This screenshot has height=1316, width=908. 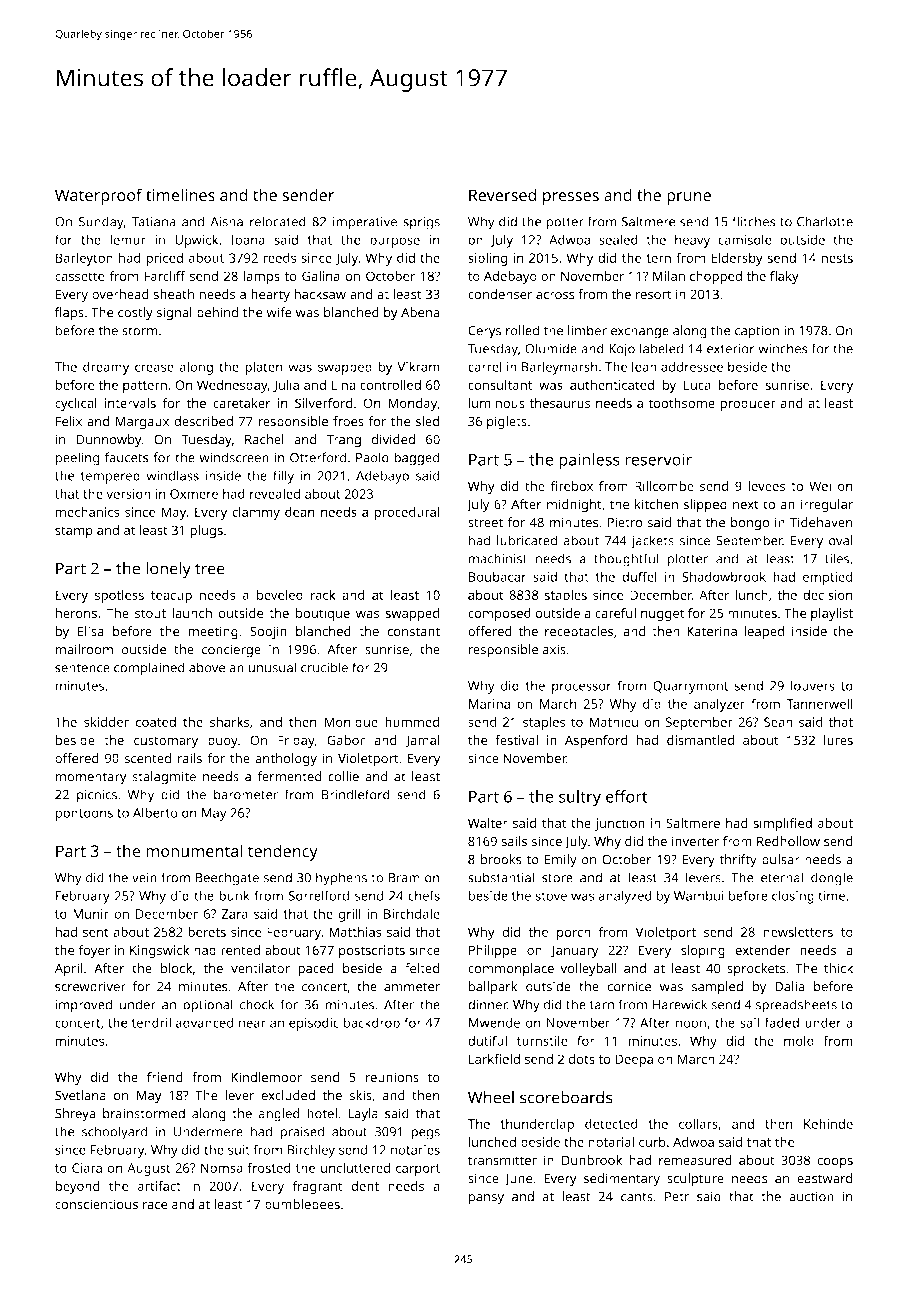 I want to click on dongle, so click(x=832, y=879).
